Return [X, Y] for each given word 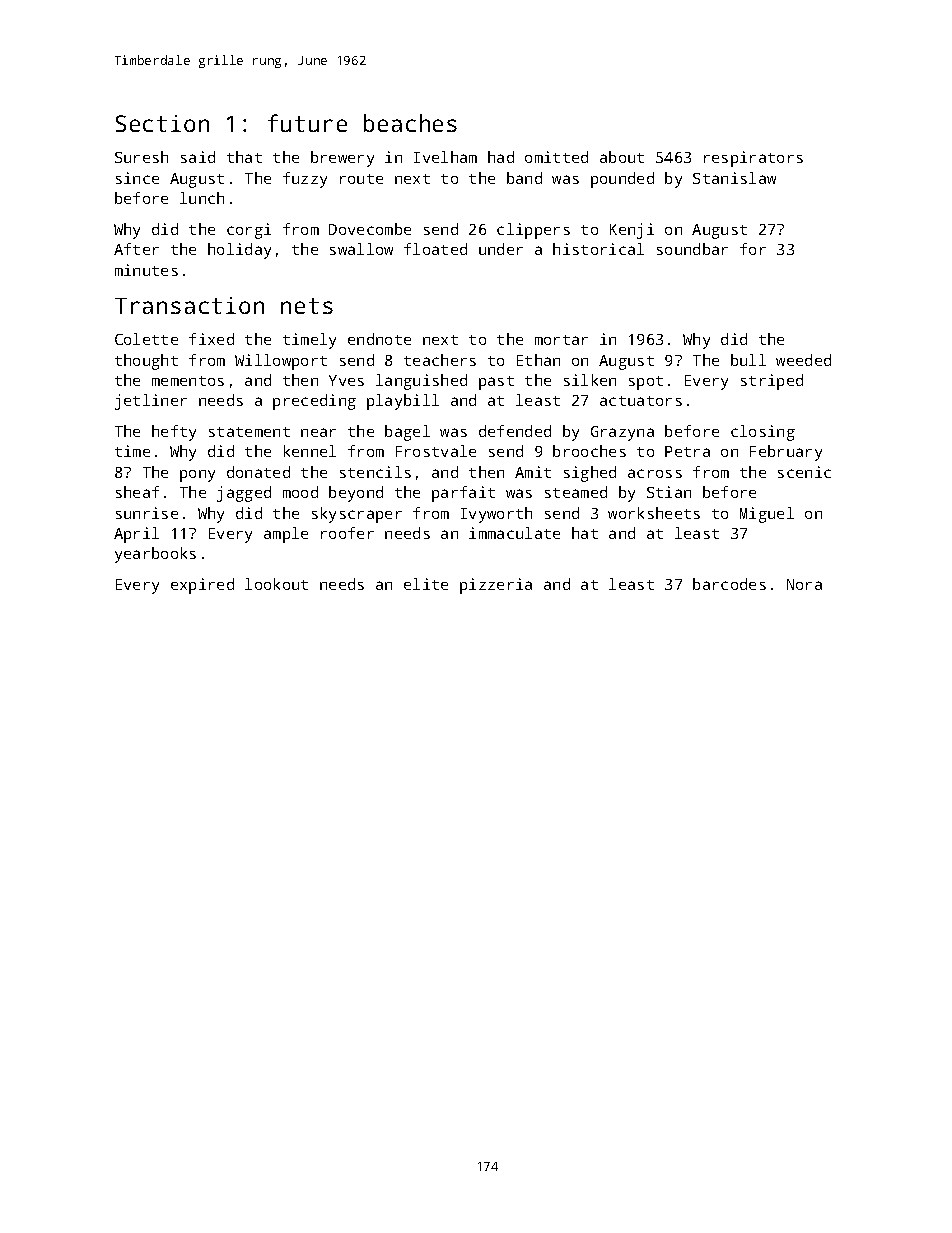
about [622, 157]
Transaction [189, 305]
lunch [202, 198]
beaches [410, 123]
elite [426, 584]
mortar [561, 340]
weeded [803, 360]
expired [202, 586]
